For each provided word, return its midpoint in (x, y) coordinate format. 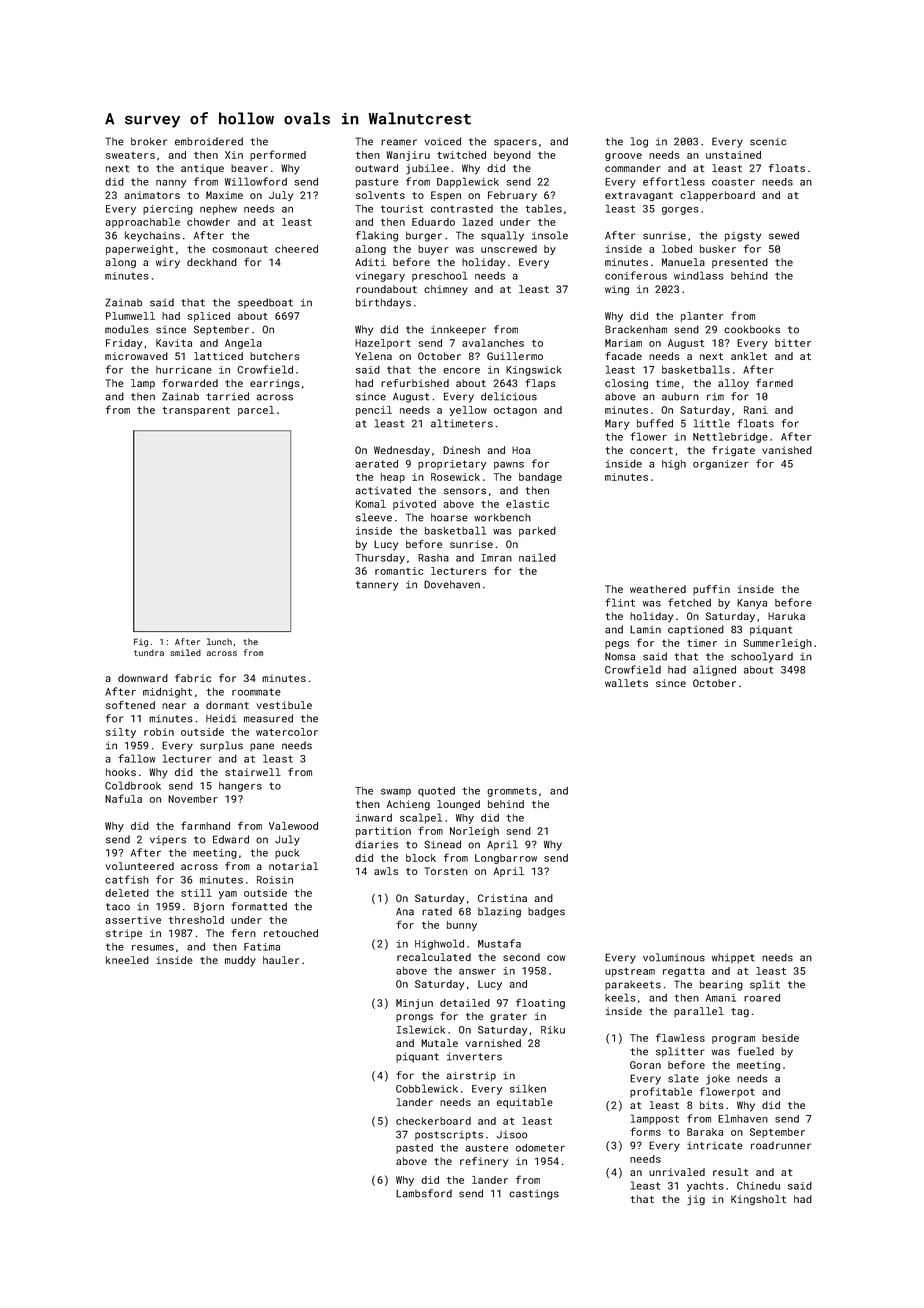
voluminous (674, 957)
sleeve (374, 517)
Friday (124, 344)
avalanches (493, 343)
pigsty (743, 237)
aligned (714, 670)
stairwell (253, 772)
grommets (512, 792)
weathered (658, 589)
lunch (219, 641)
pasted (414, 1149)
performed (278, 155)
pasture (377, 183)
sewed (784, 235)
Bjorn (209, 907)
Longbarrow (506, 859)
